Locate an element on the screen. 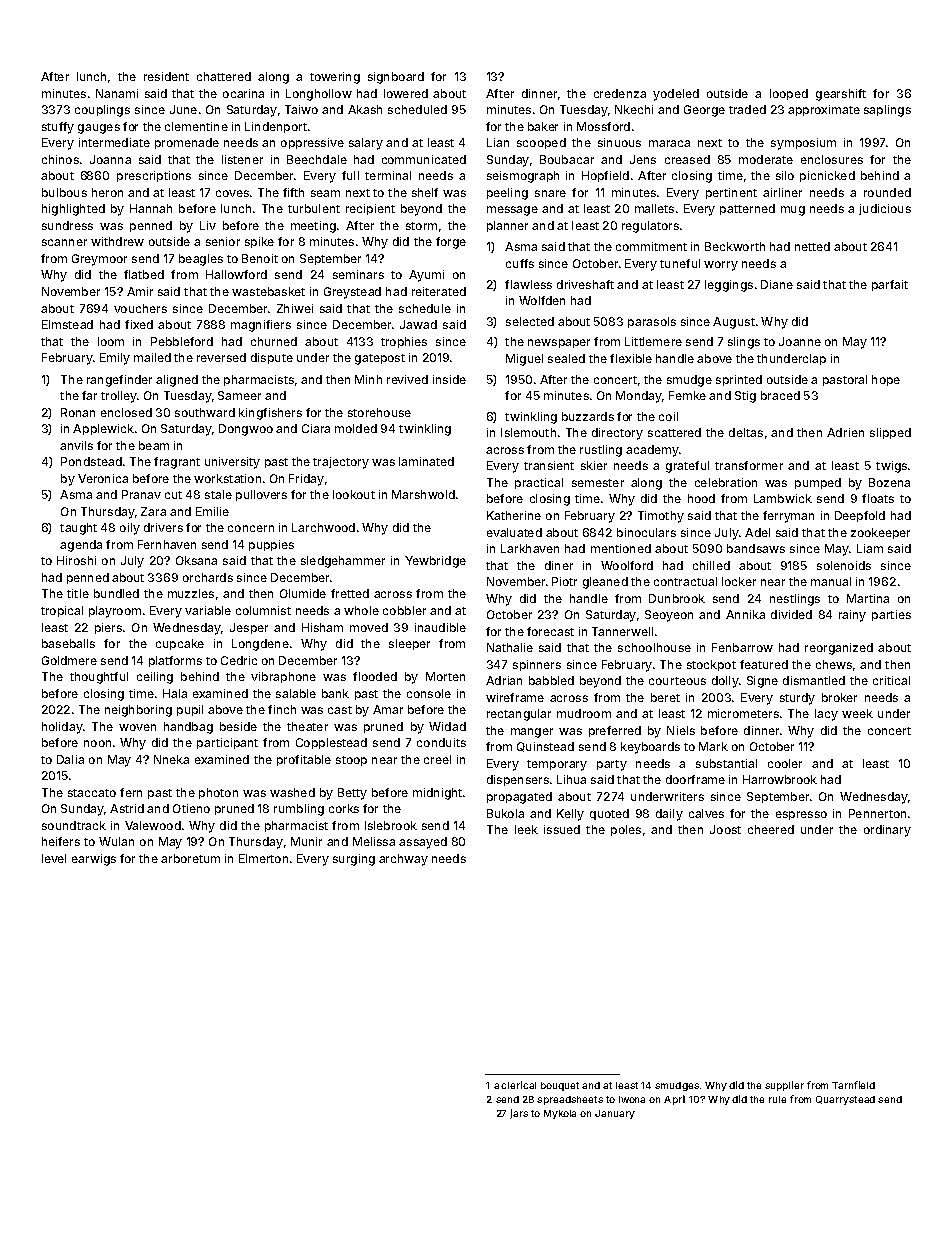  Joanne is located at coordinates (800, 341).
